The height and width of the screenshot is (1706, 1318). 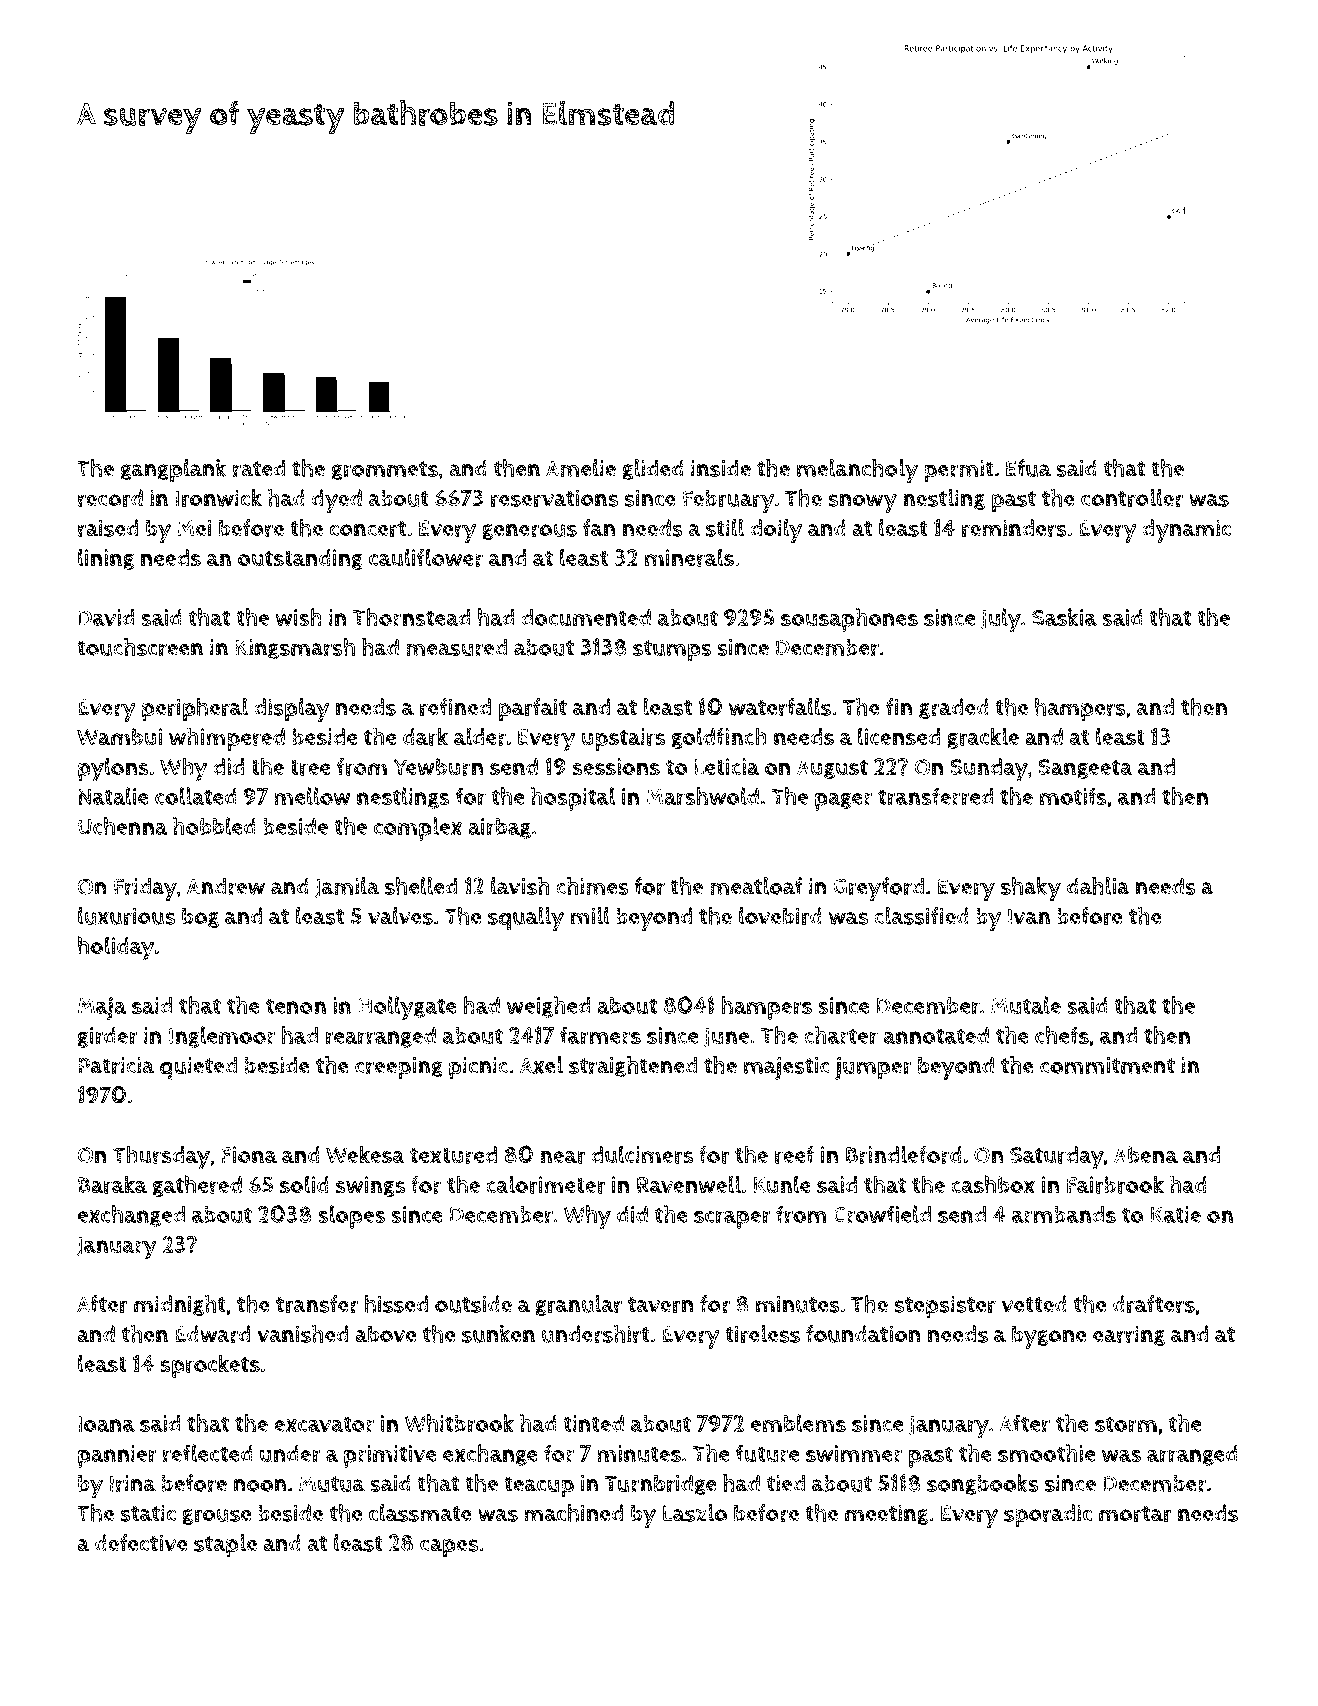 I want to click on bog, so click(x=200, y=917).
